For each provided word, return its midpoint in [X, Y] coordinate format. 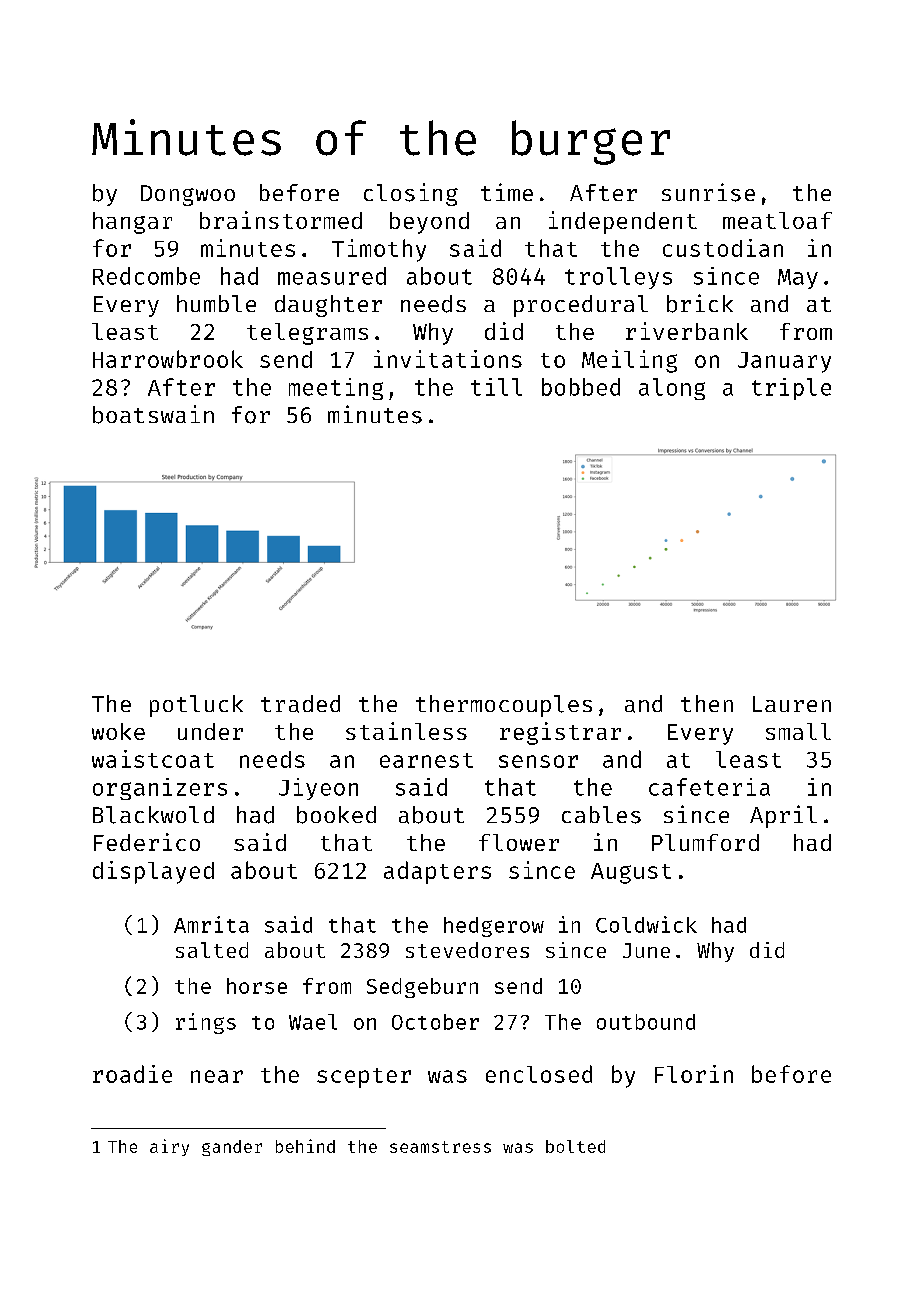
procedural [581, 306]
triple [791, 389]
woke [118, 731]
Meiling [629, 361]
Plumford [705, 842]
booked [336, 815]
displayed [153, 872]
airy [169, 1147]
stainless [406, 731]
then [707, 703]
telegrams [307, 334]
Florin [694, 1074]
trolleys [618, 278]
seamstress [440, 1147]
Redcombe [146, 276]
